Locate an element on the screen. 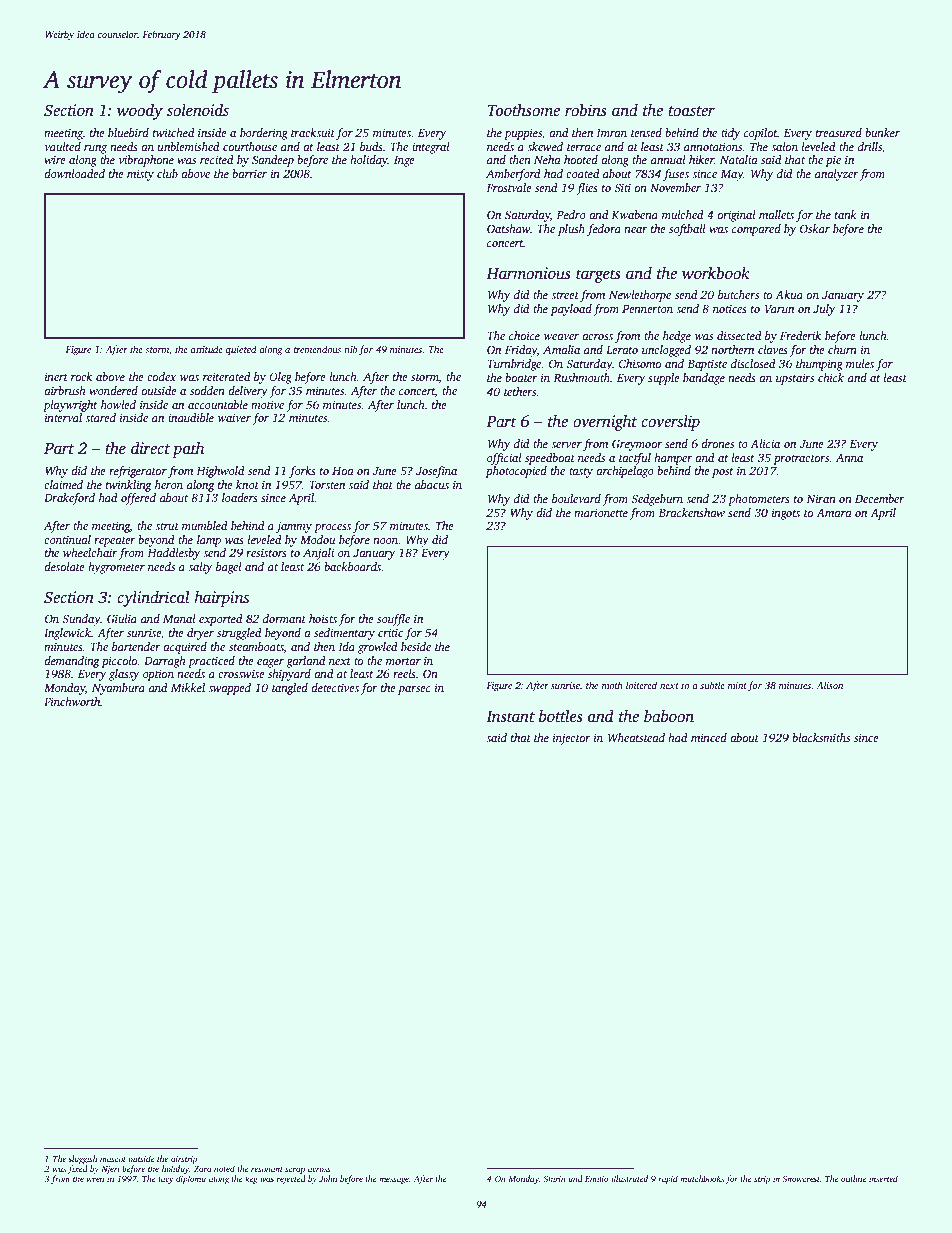 The height and width of the screenshot is (1233, 952). barrier is located at coordinates (249, 173).
